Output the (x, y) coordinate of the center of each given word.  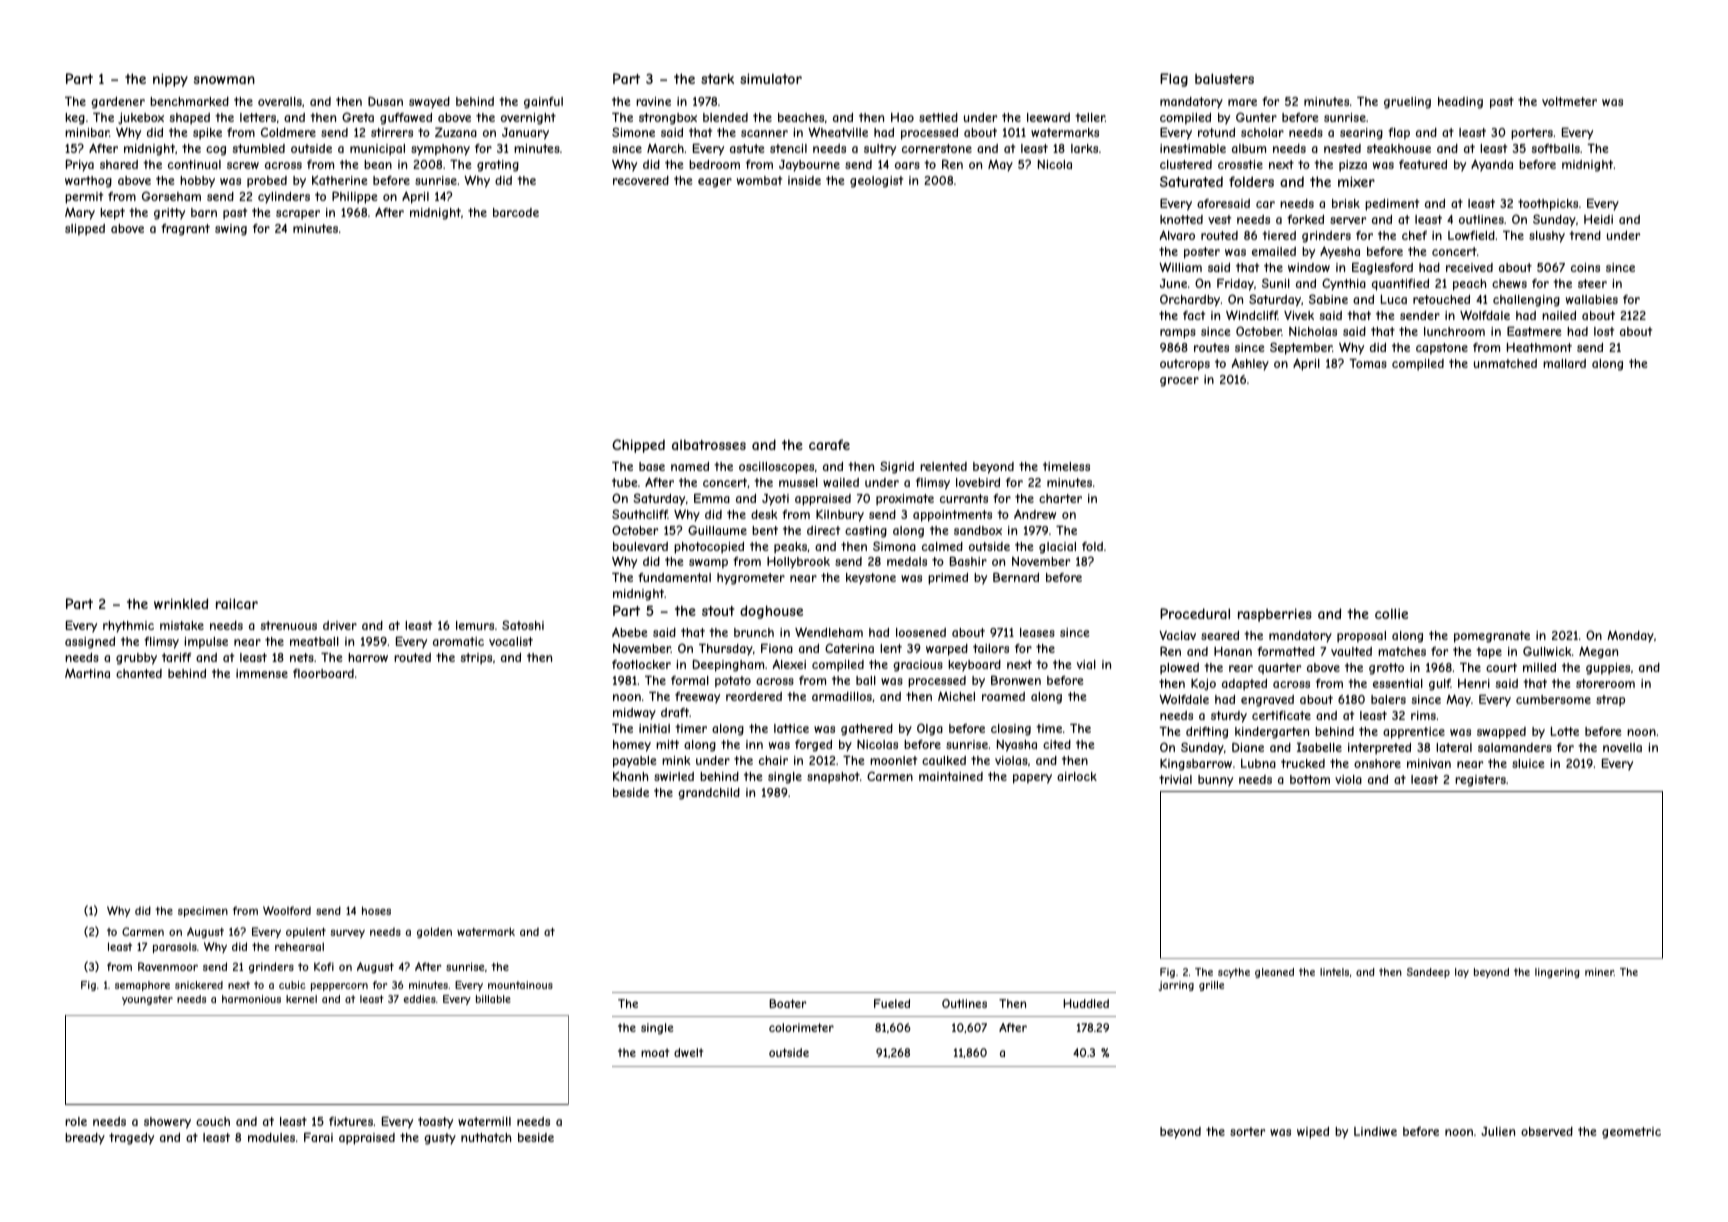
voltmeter (1569, 101)
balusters (1224, 78)
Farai (318, 1137)
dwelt (688, 1052)
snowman (224, 80)
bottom (1310, 779)
